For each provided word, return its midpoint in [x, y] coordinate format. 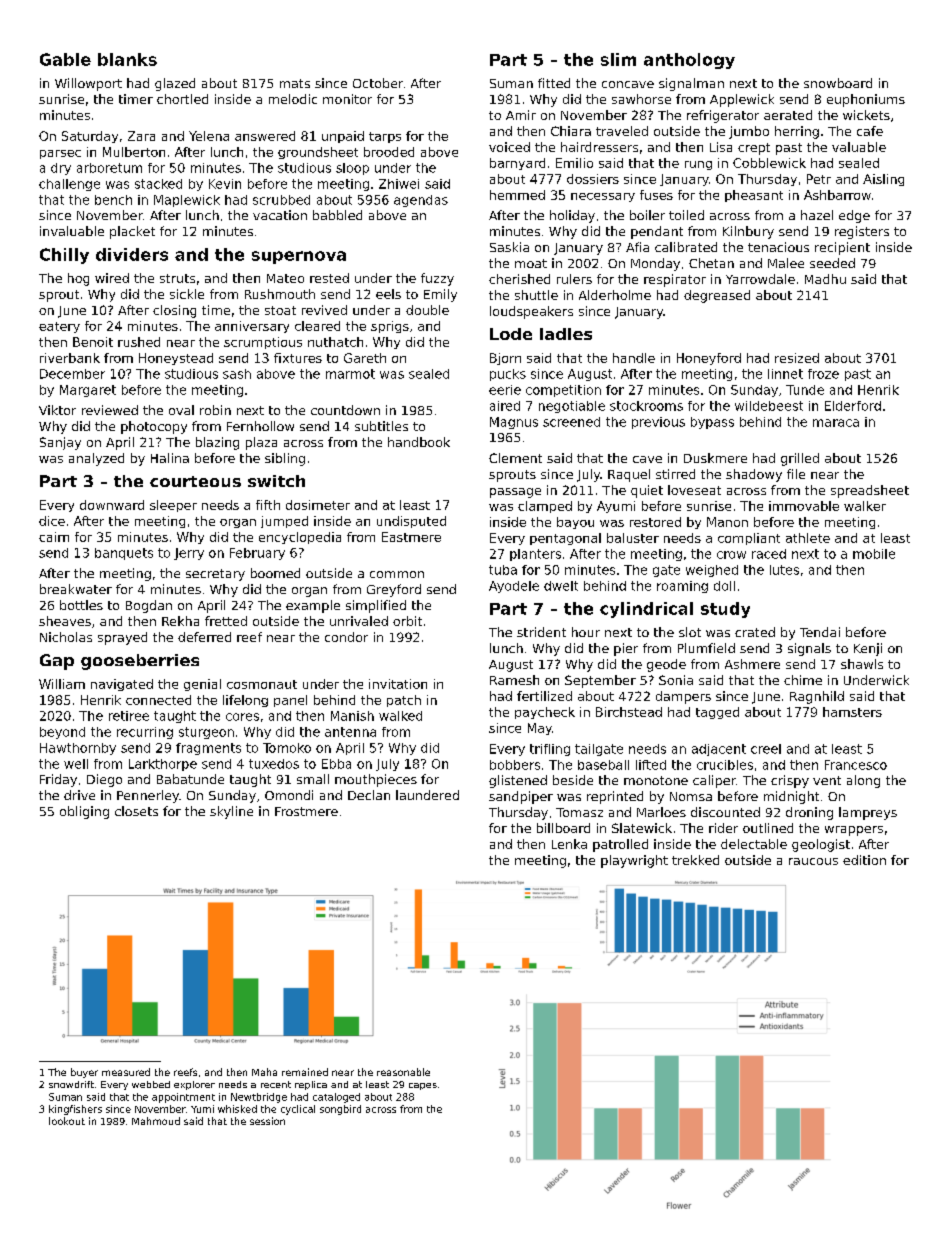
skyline [231, 812]
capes [423, 1086]
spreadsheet [870, 491]
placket [132, 232]
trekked [695, 860]
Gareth [365, 358]
